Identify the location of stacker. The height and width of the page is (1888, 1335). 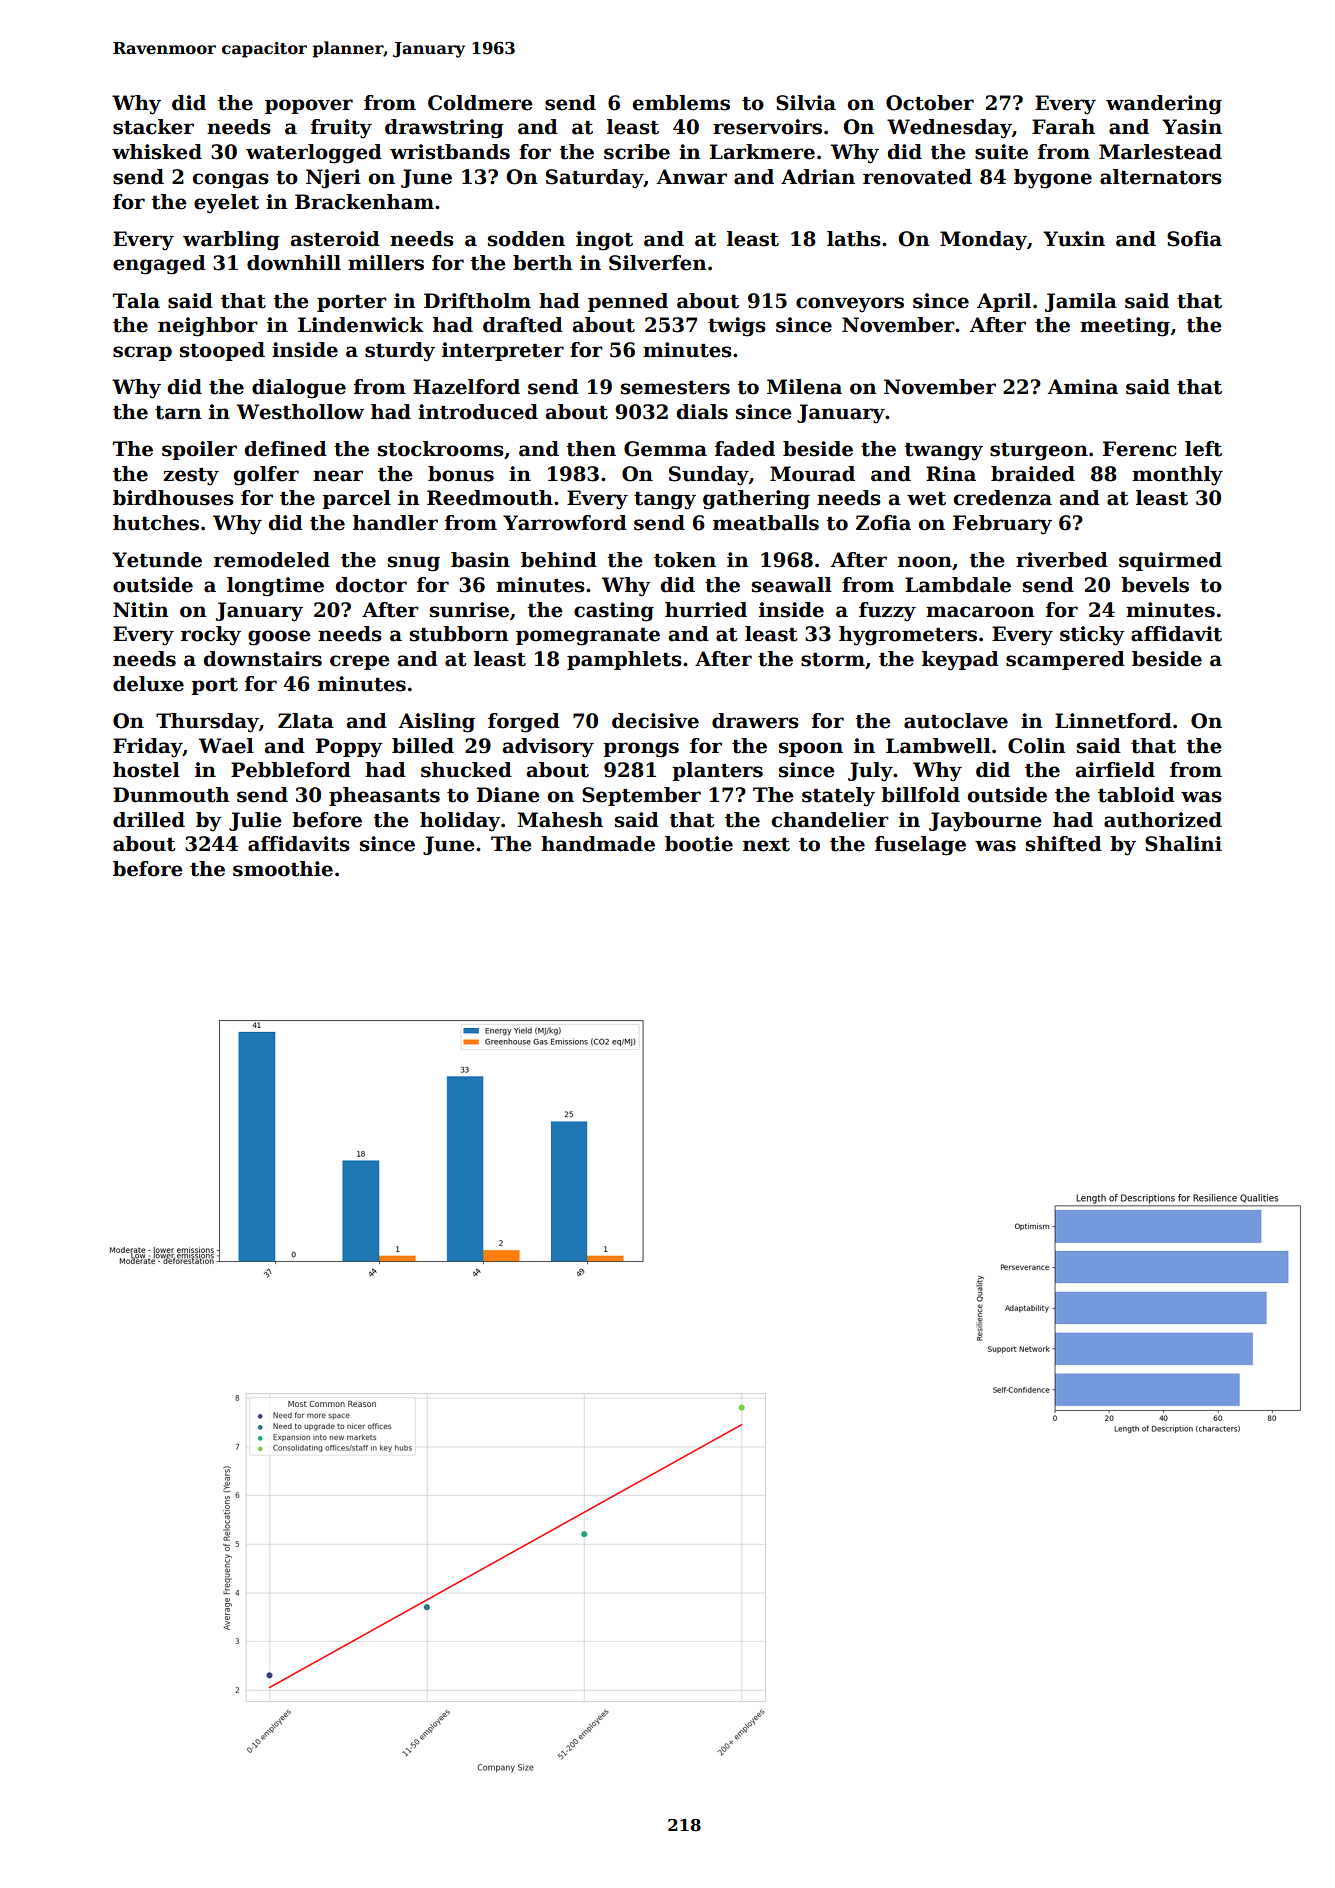
(153, 127).
